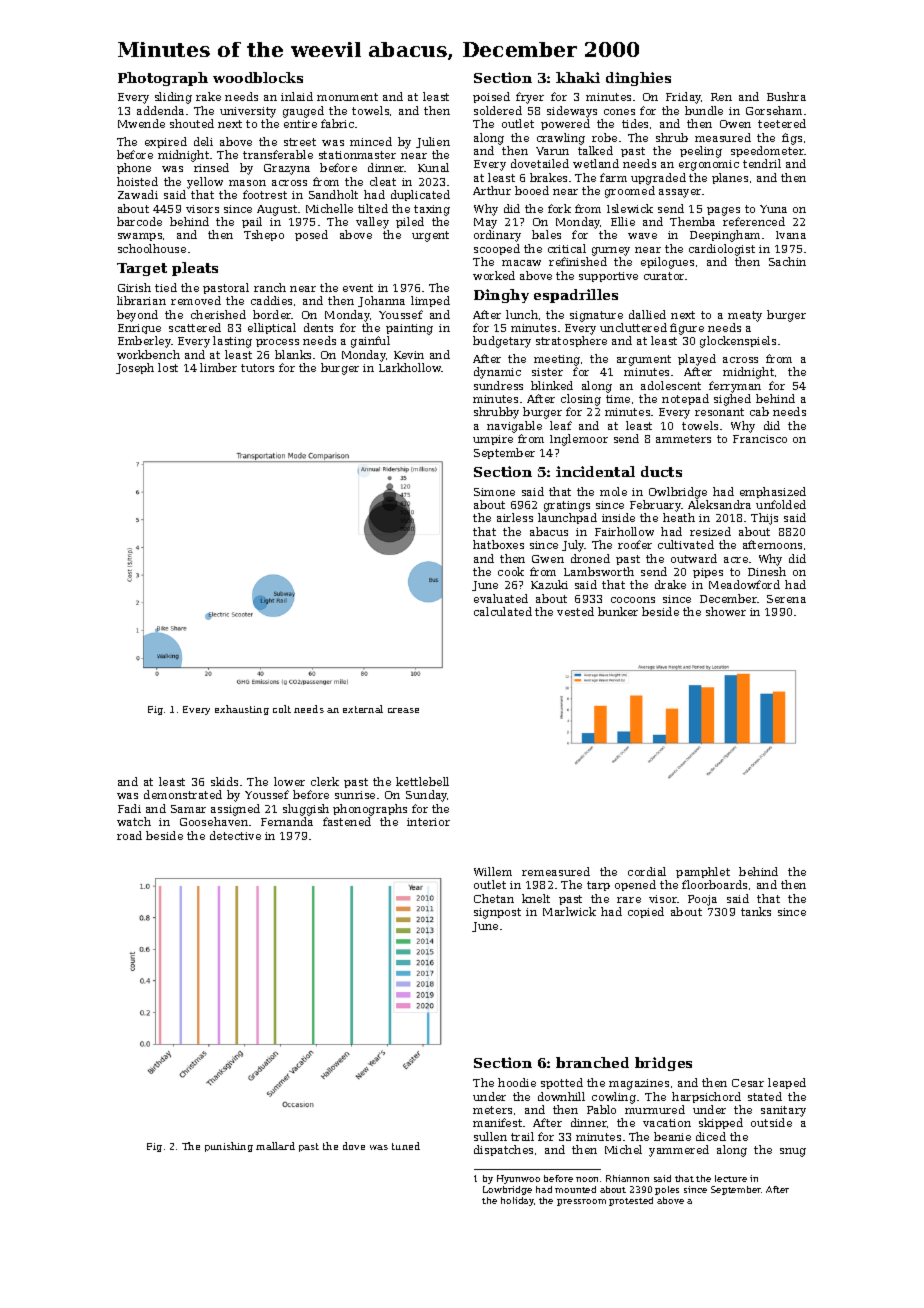  What do you see at coordinates (229, 1147) in the image?
I see `punishing` at bounding box center [229, 1147].
